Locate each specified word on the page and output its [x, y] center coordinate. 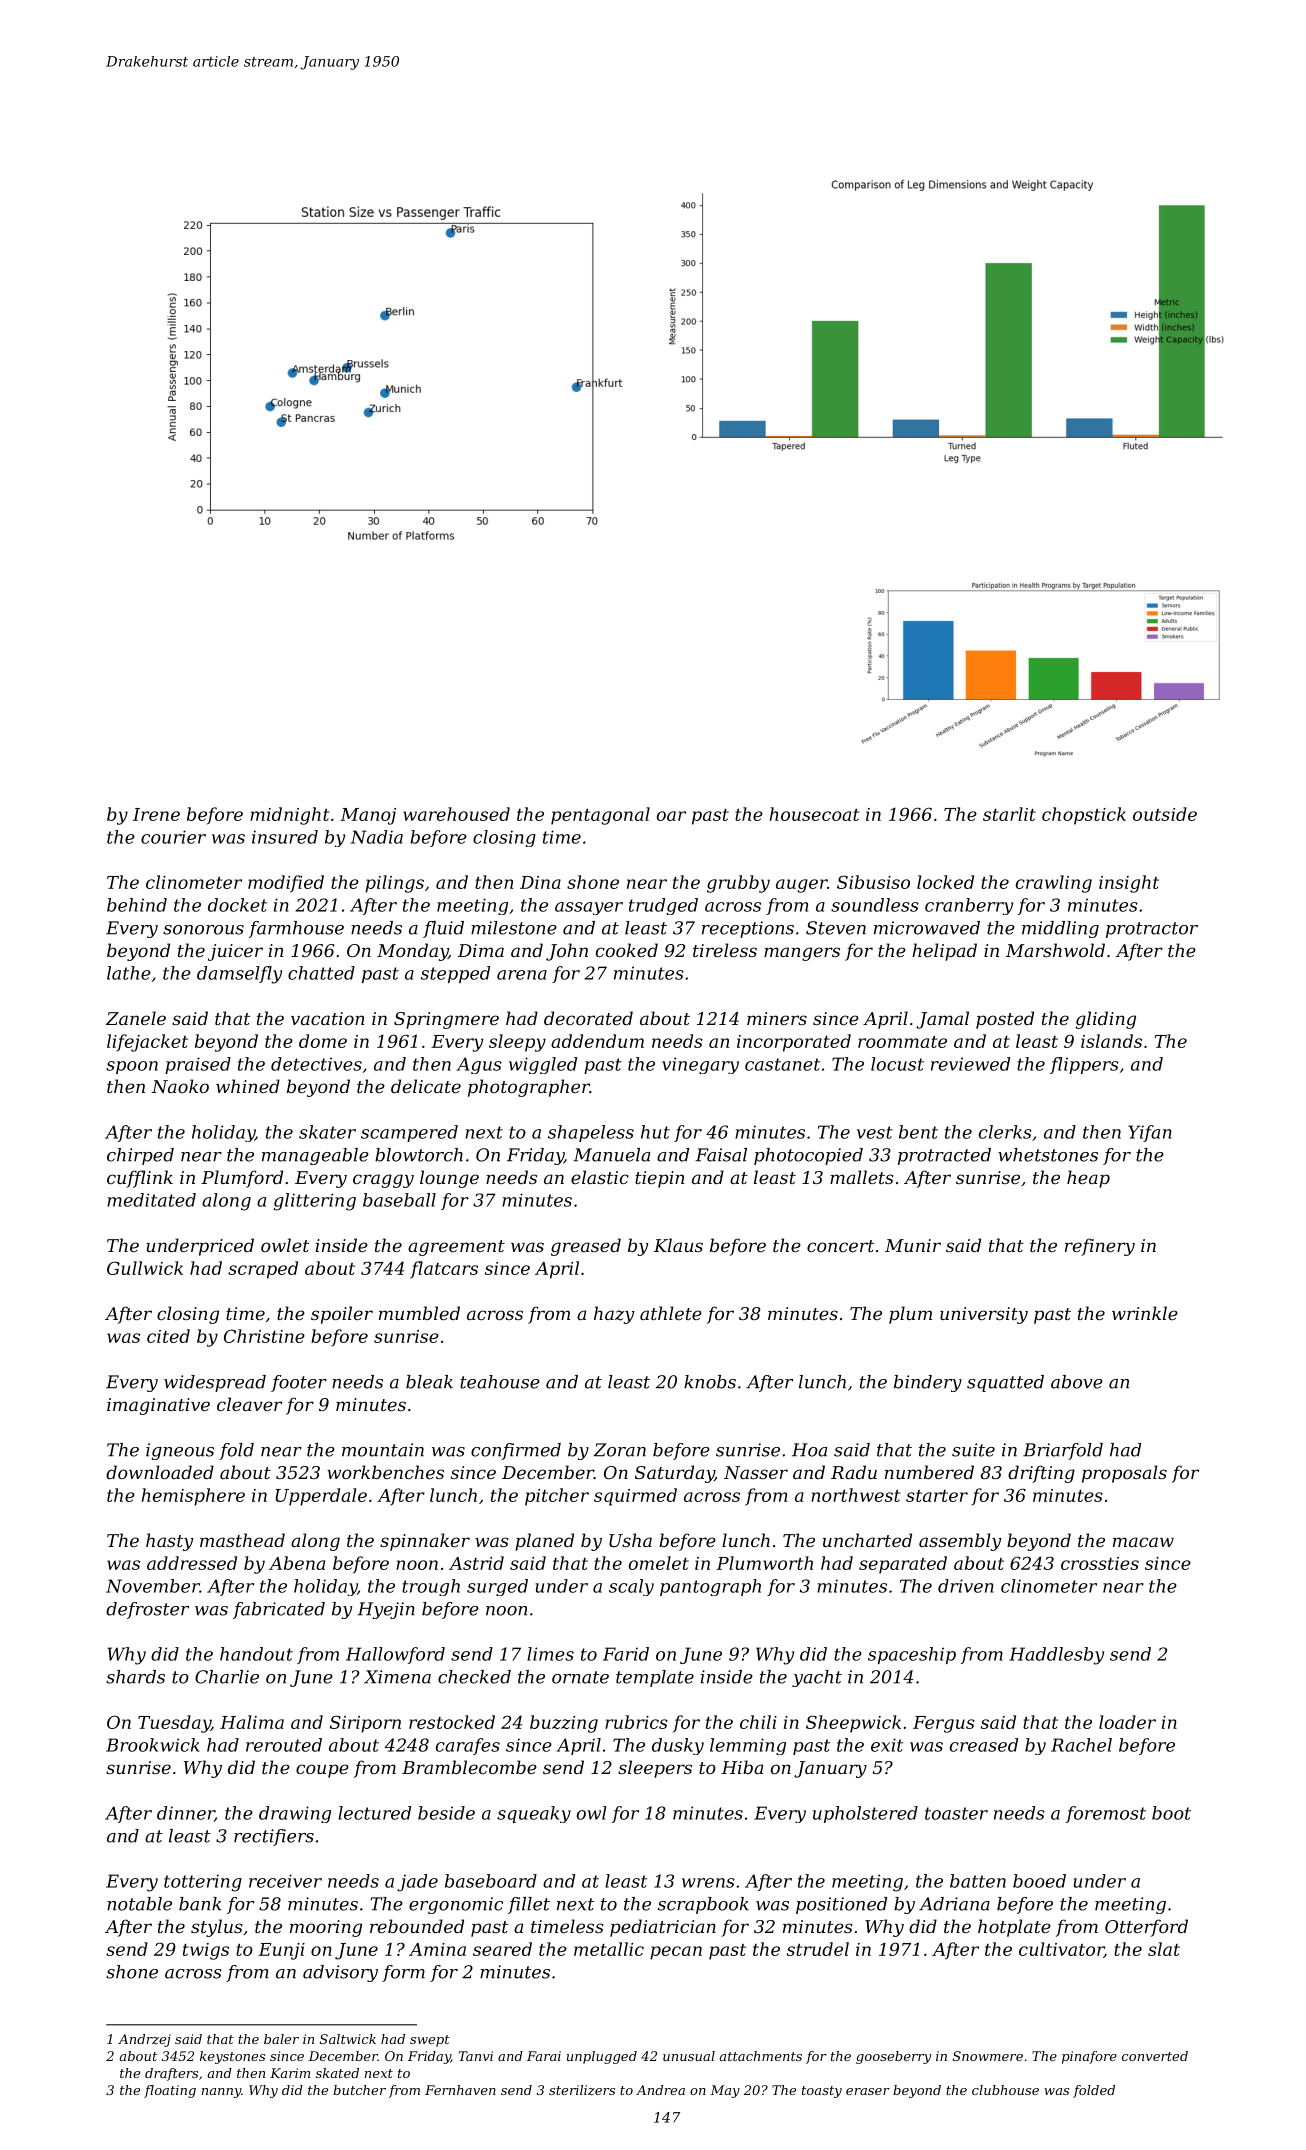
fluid [443, 929]
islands [1111, 1041]
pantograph [710, 1587]
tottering [203, 1883]
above [1077, 1382]
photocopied [808, 1156]
